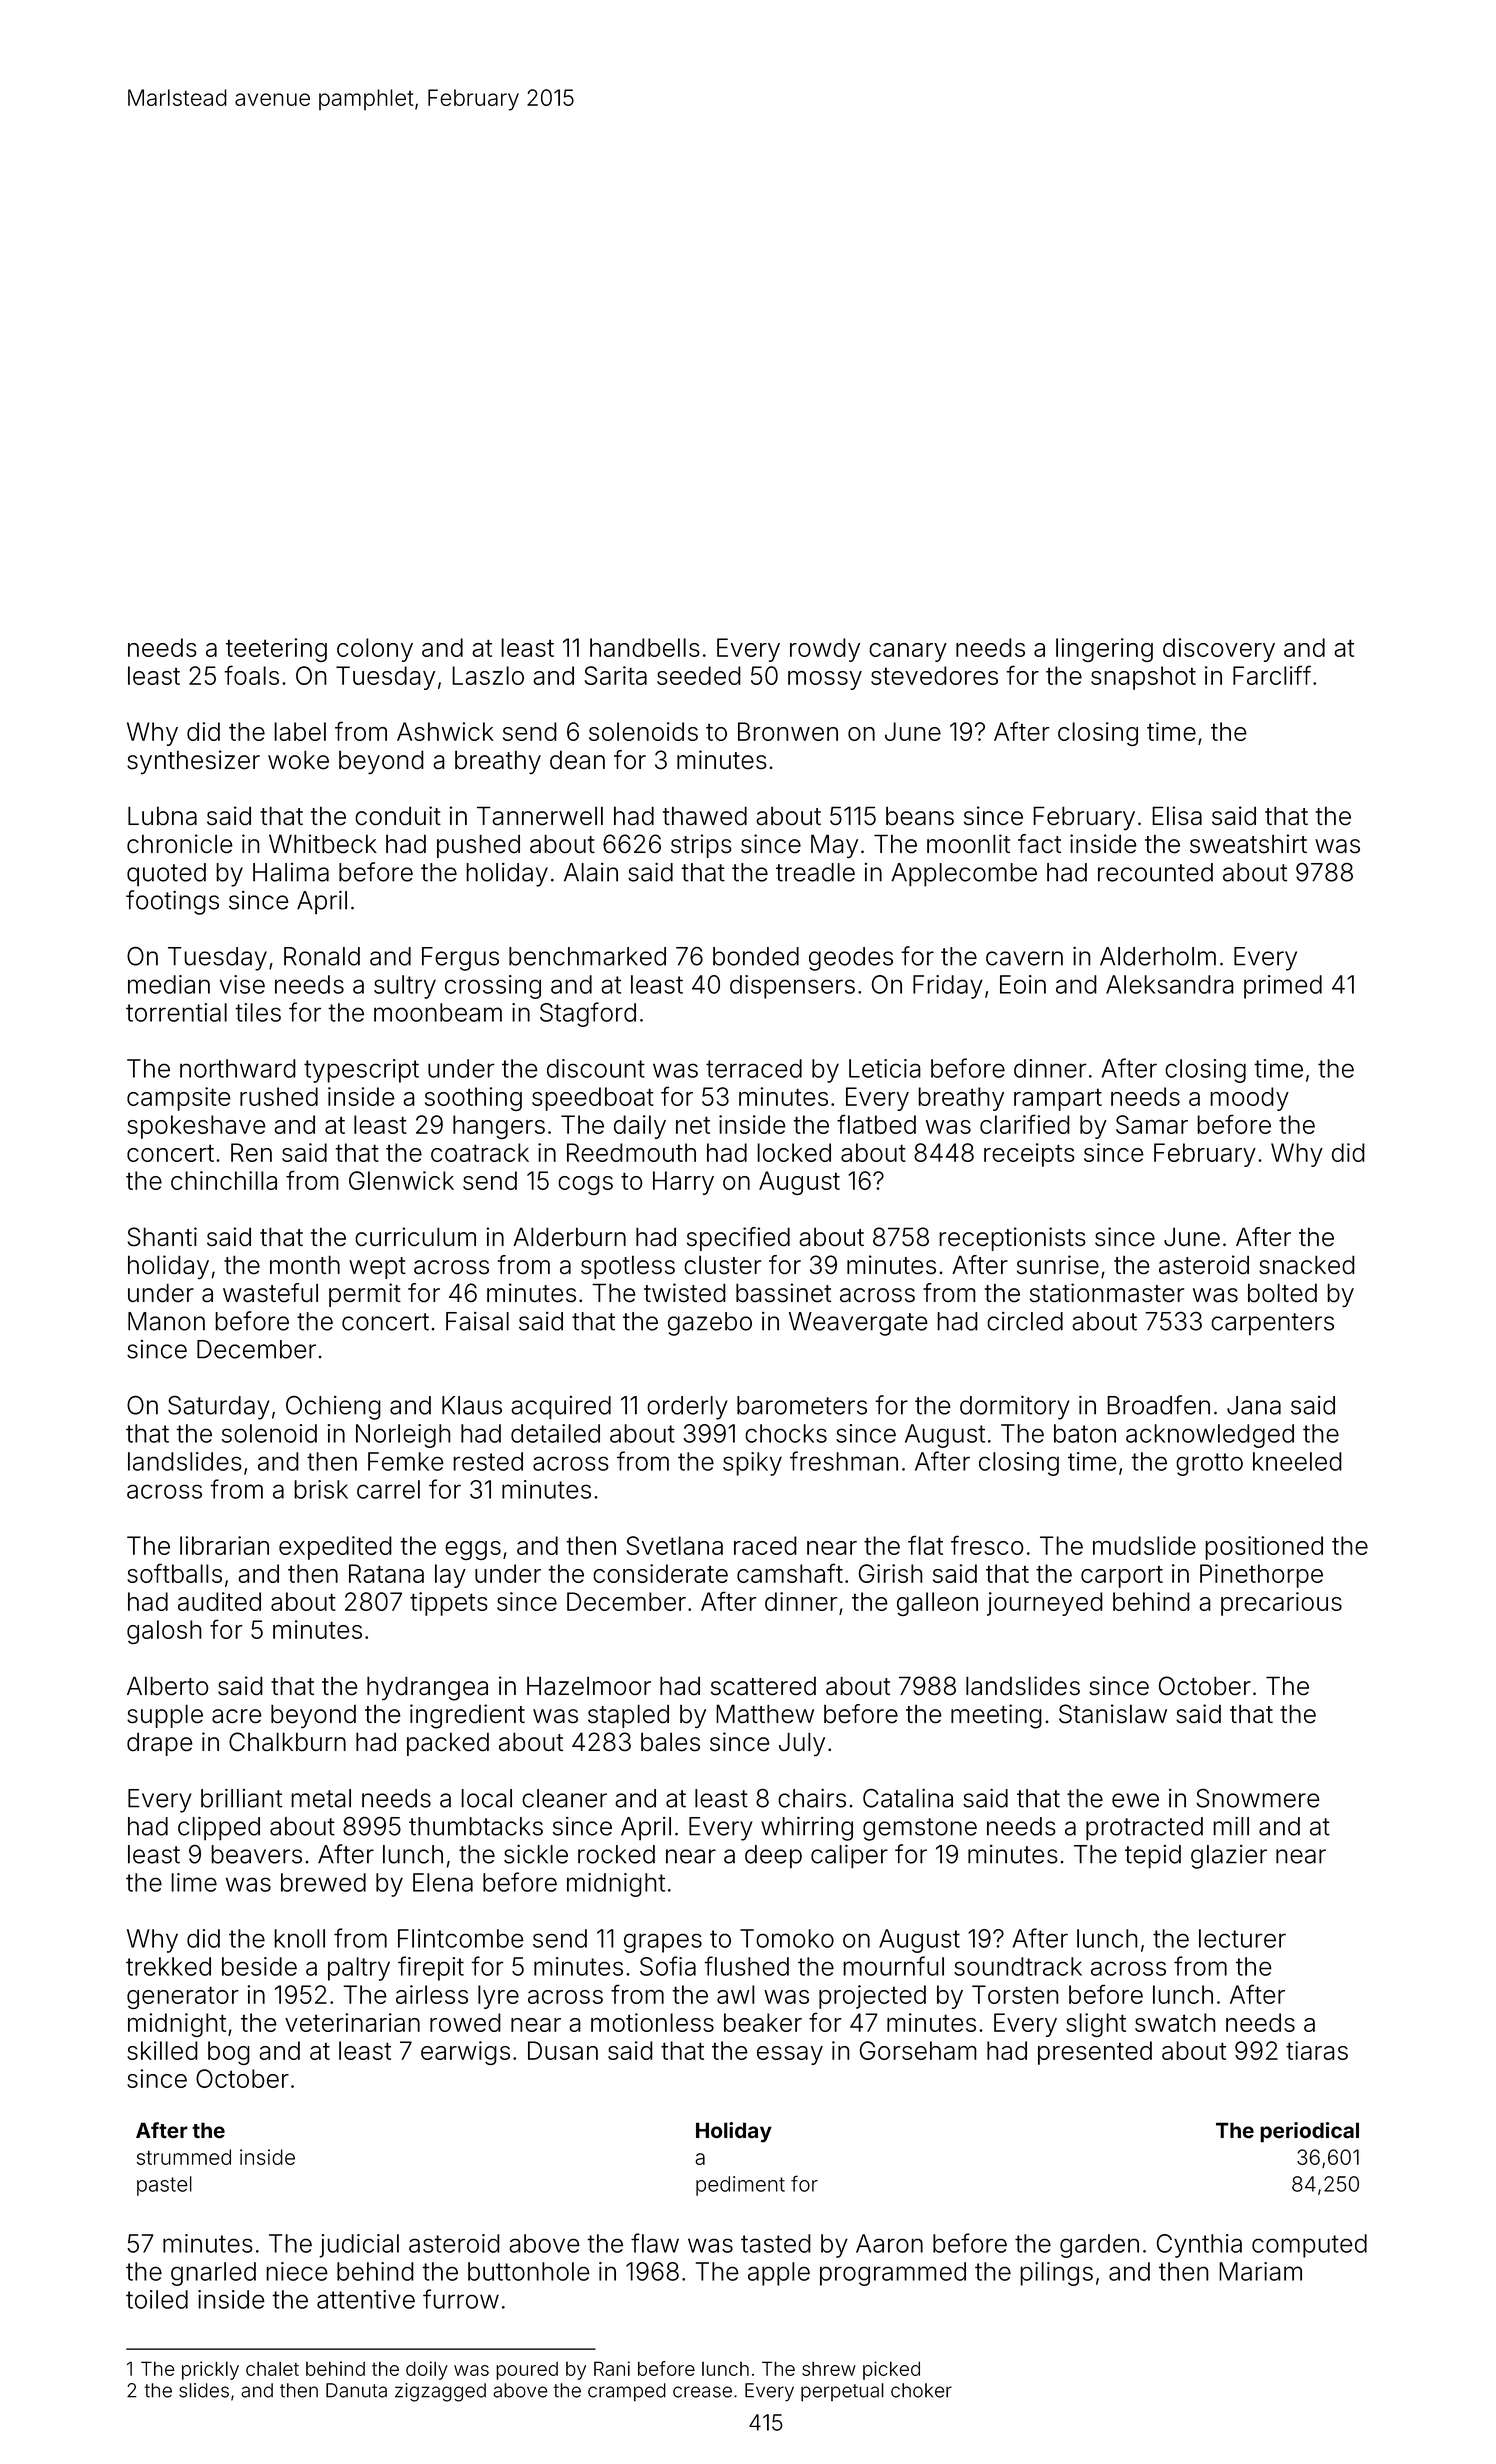 This page has height=2464, width=1496. I want to click on sweatshirt, so click(1248, 843).
